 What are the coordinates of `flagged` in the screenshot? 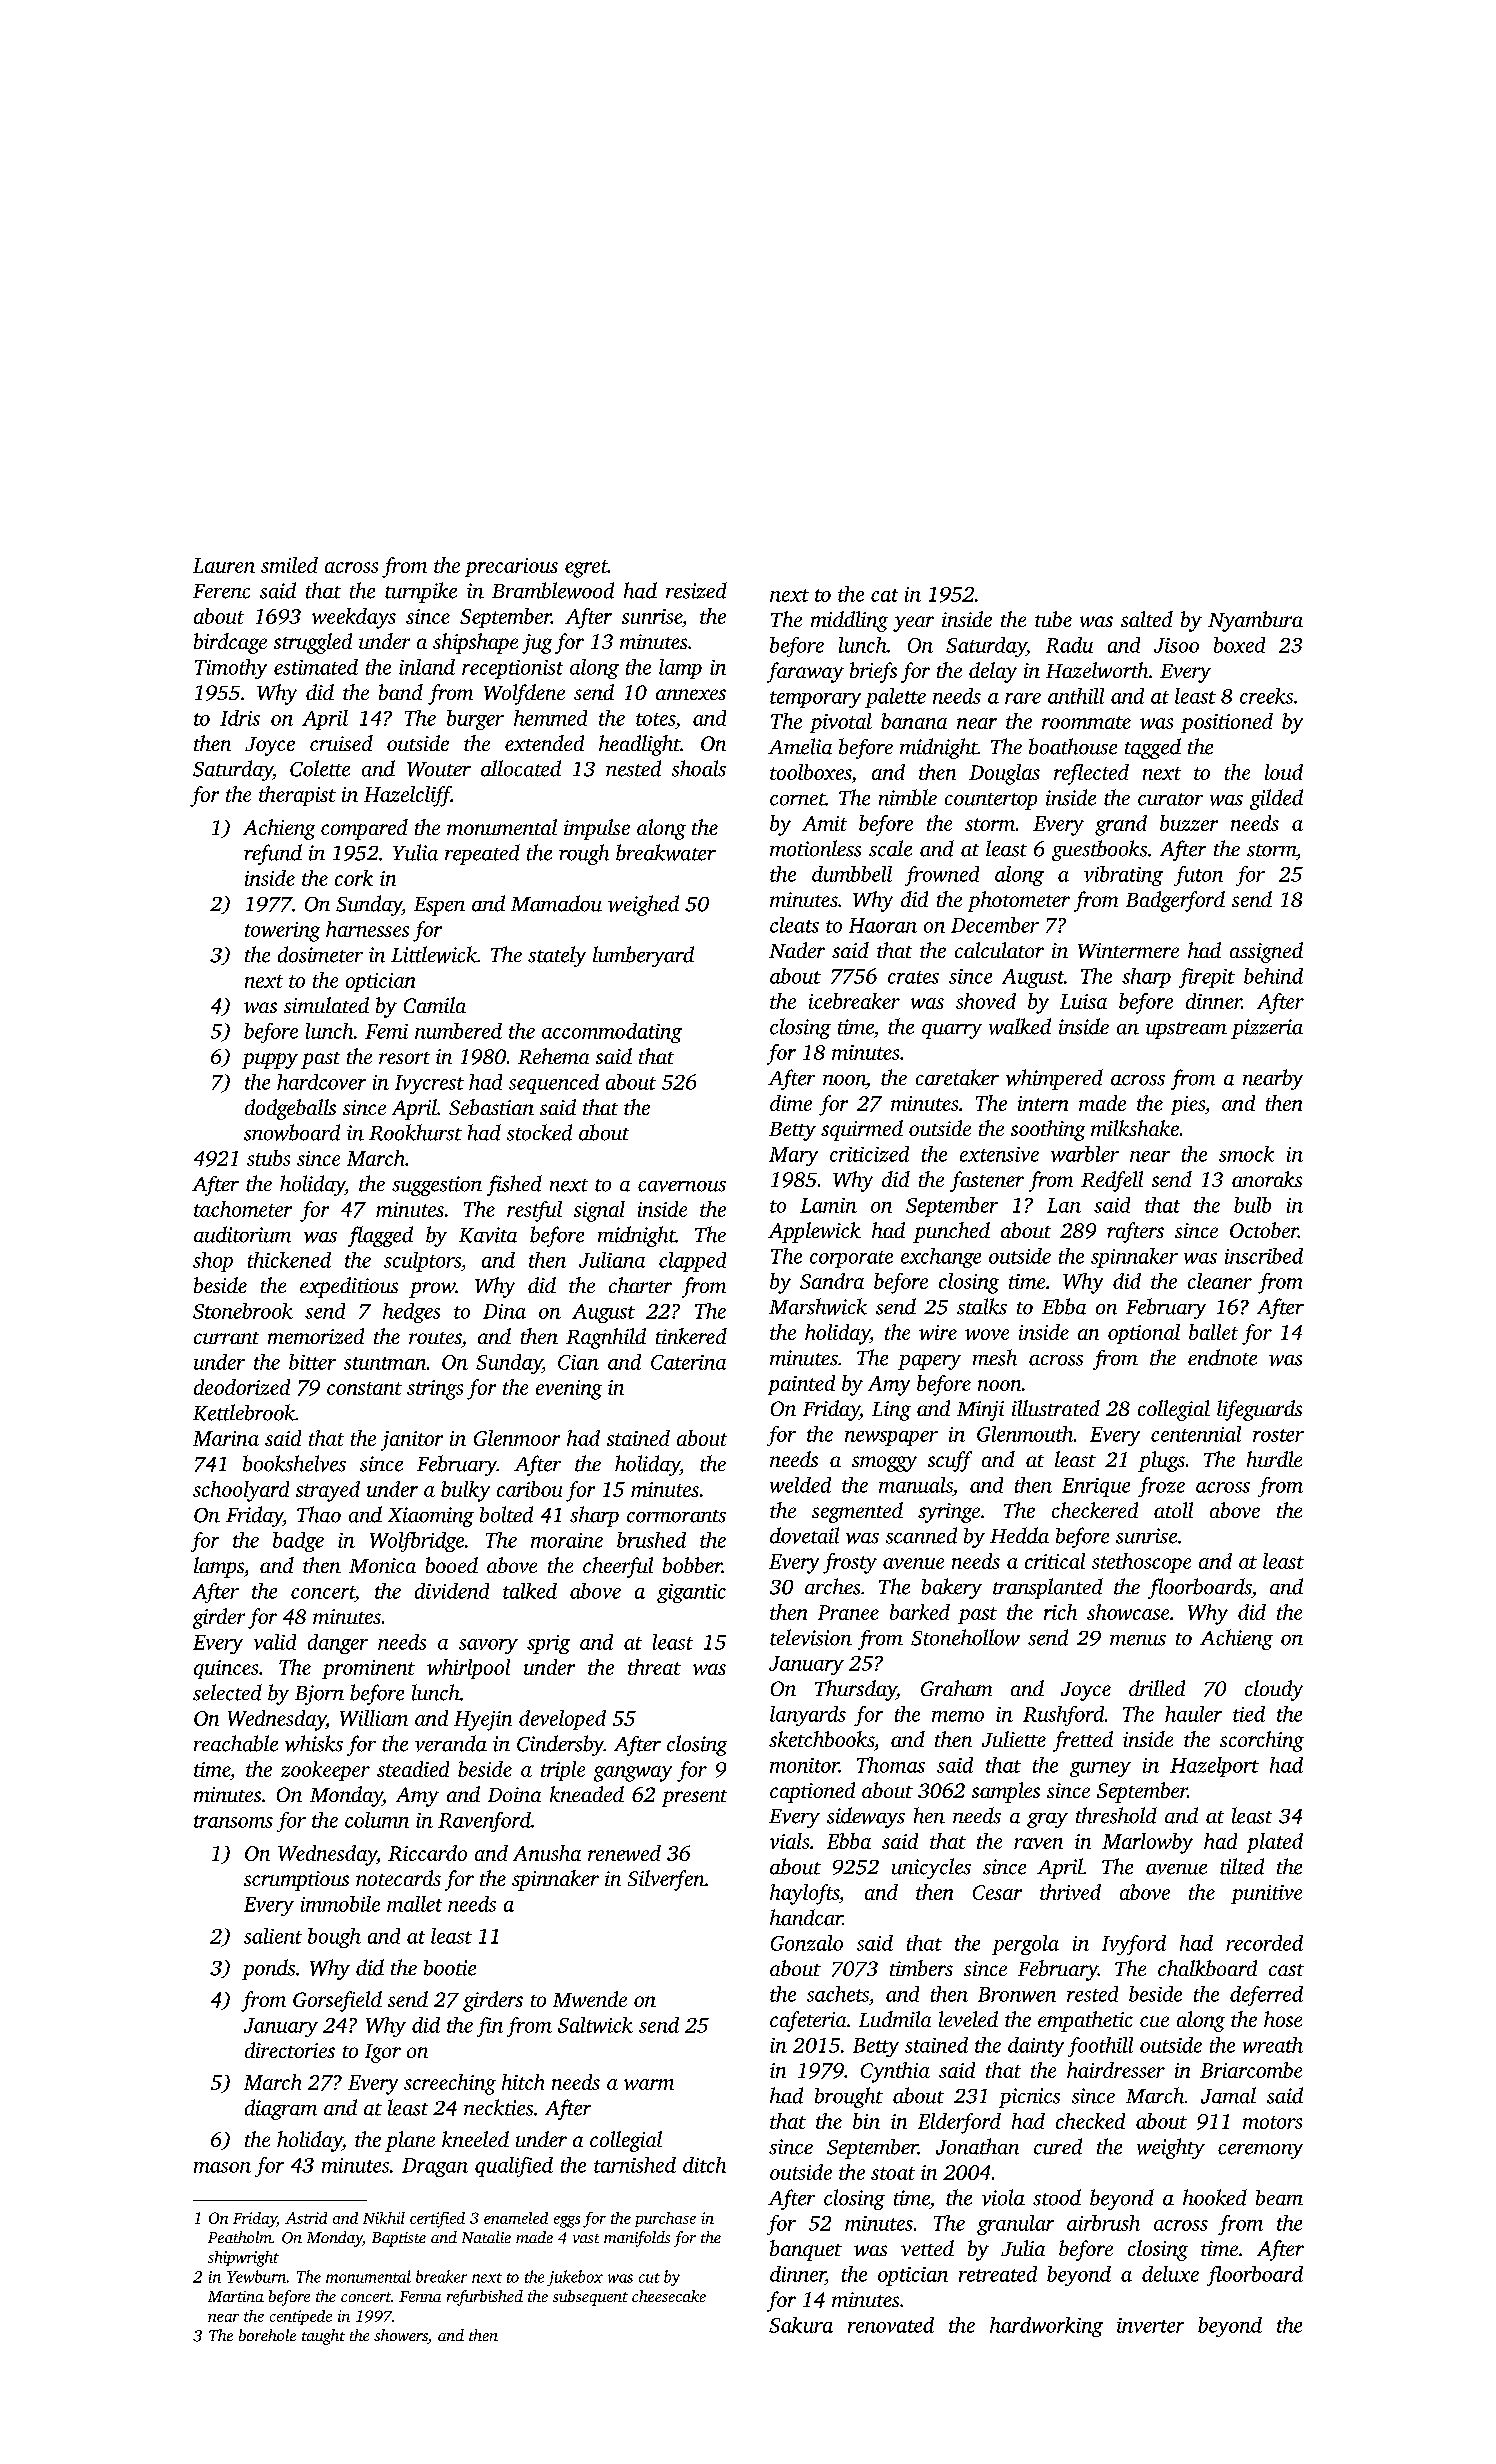 It's located at (380, 1236).
